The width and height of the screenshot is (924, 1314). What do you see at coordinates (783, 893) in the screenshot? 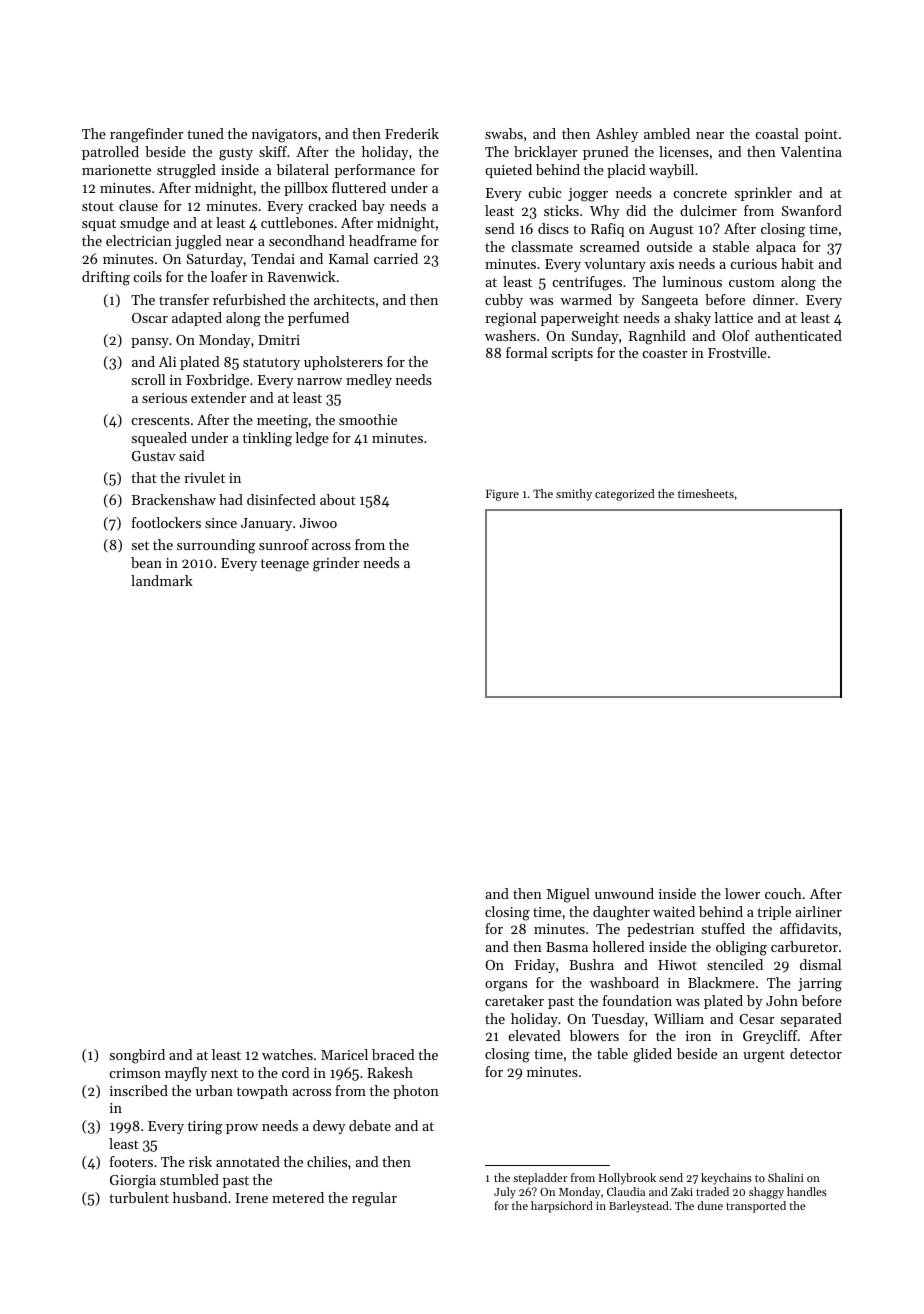
I see `couch` at bounding box center [783, 893].
